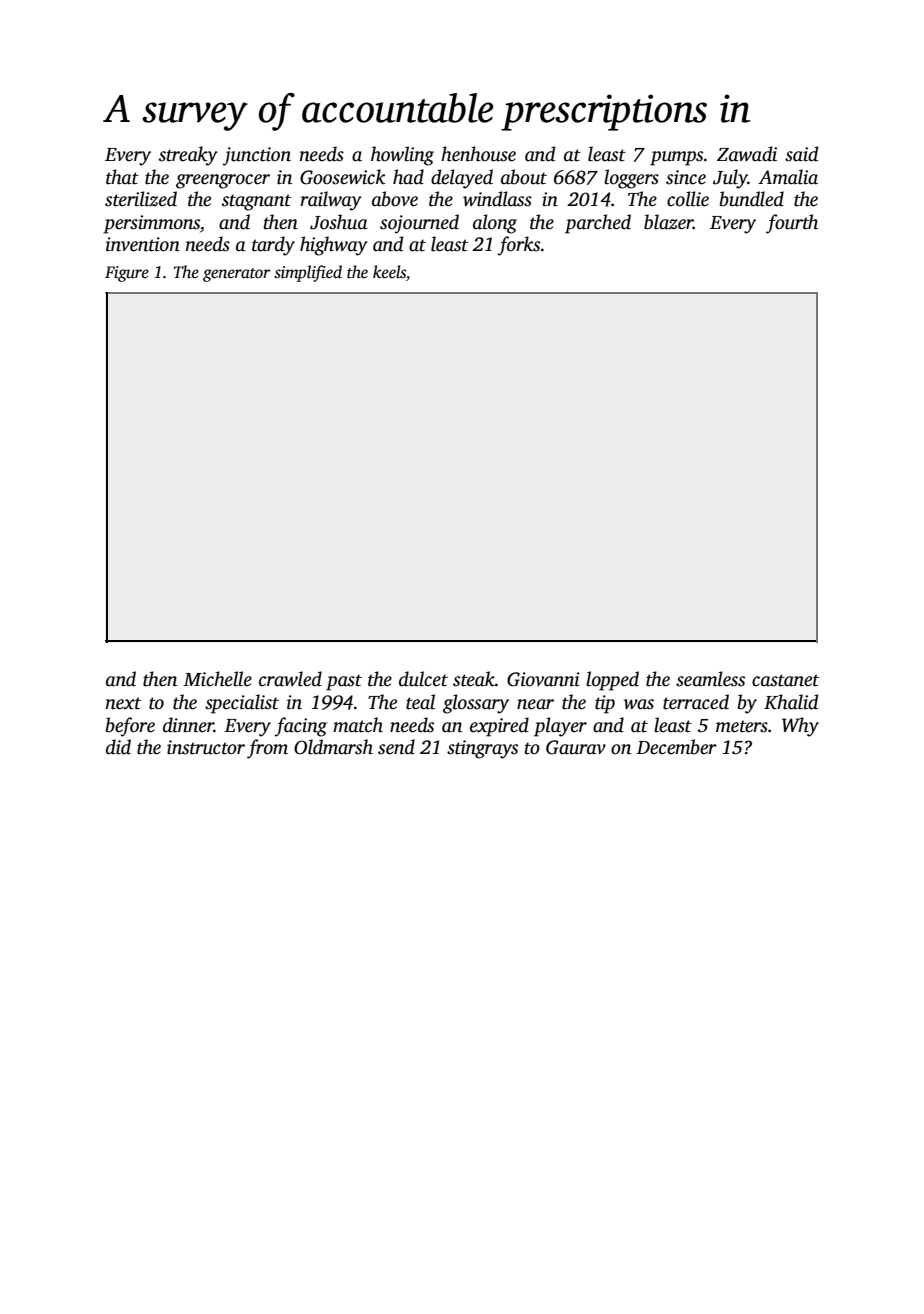 Image resolution: width=924 pixels, height=1314 pixels. Describe the element at coordinates (118, 747) in the screenshot. I see `did` at that location.
